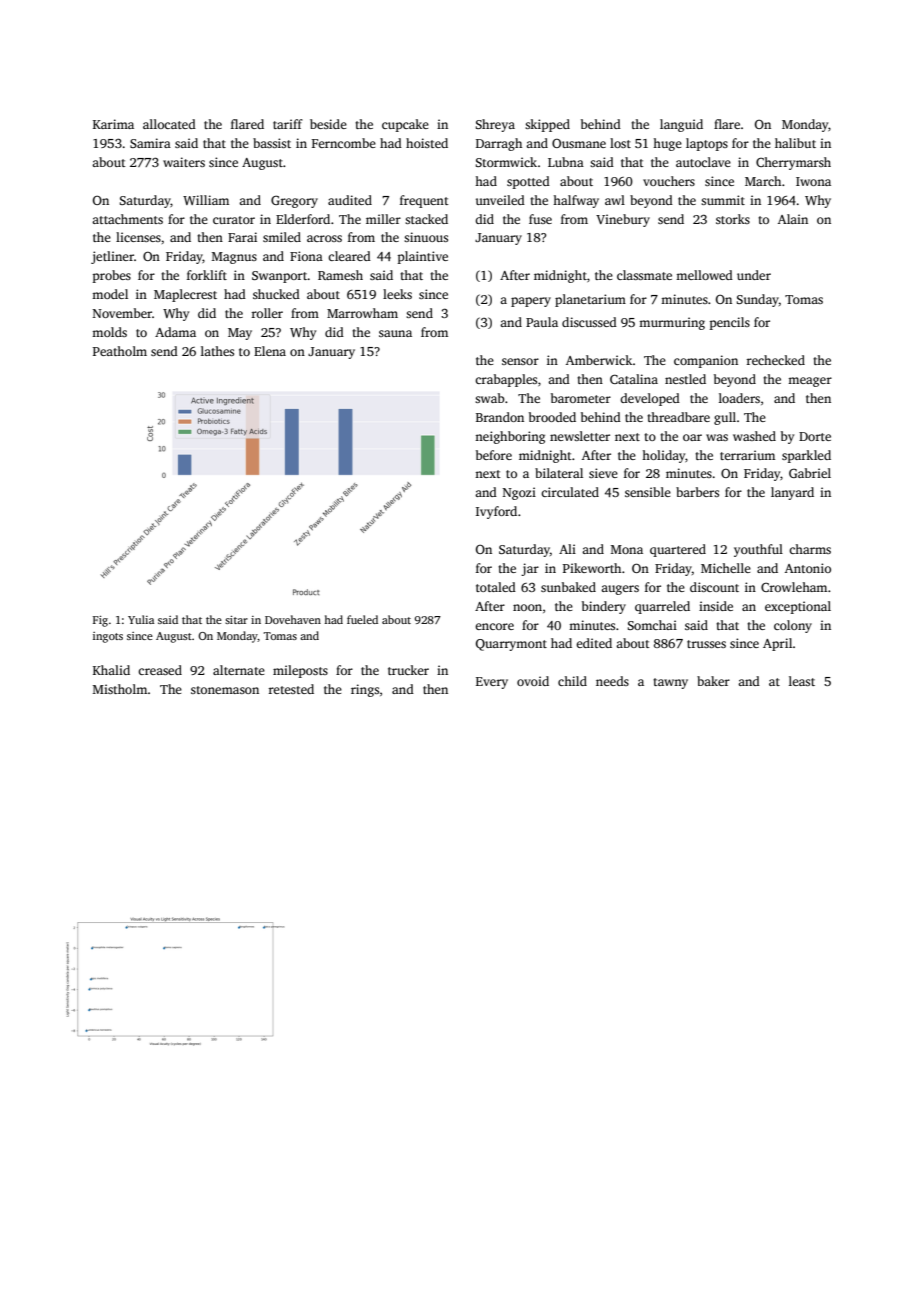 The height and width of the screenshot is (1308, 924). What do you see at coordinates (681, 125) in the screenshot?
I see `languid` at bounding box center [681, 125].
